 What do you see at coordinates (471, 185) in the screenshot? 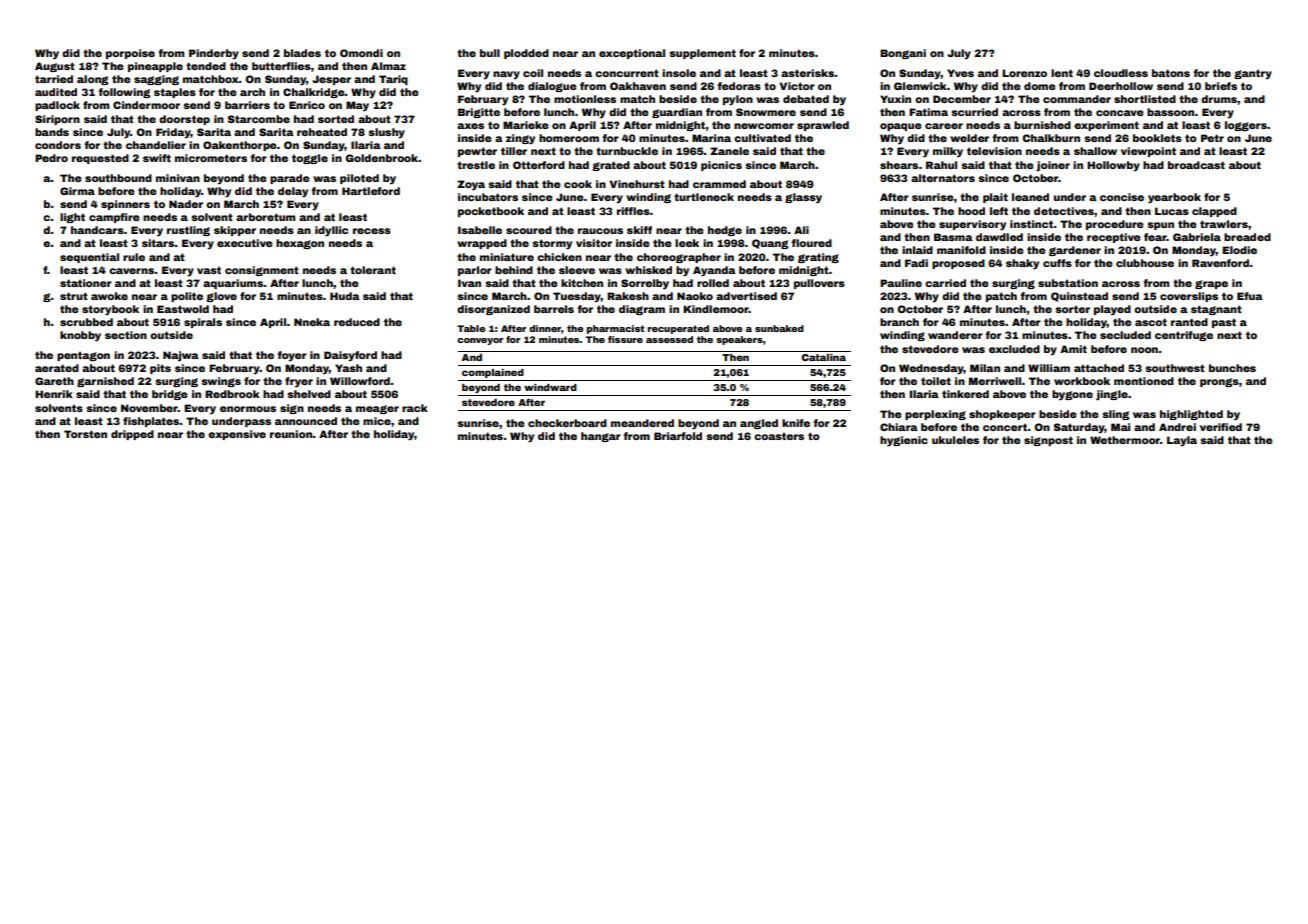
I see `Zoya` at bounding box center [471, 185].
